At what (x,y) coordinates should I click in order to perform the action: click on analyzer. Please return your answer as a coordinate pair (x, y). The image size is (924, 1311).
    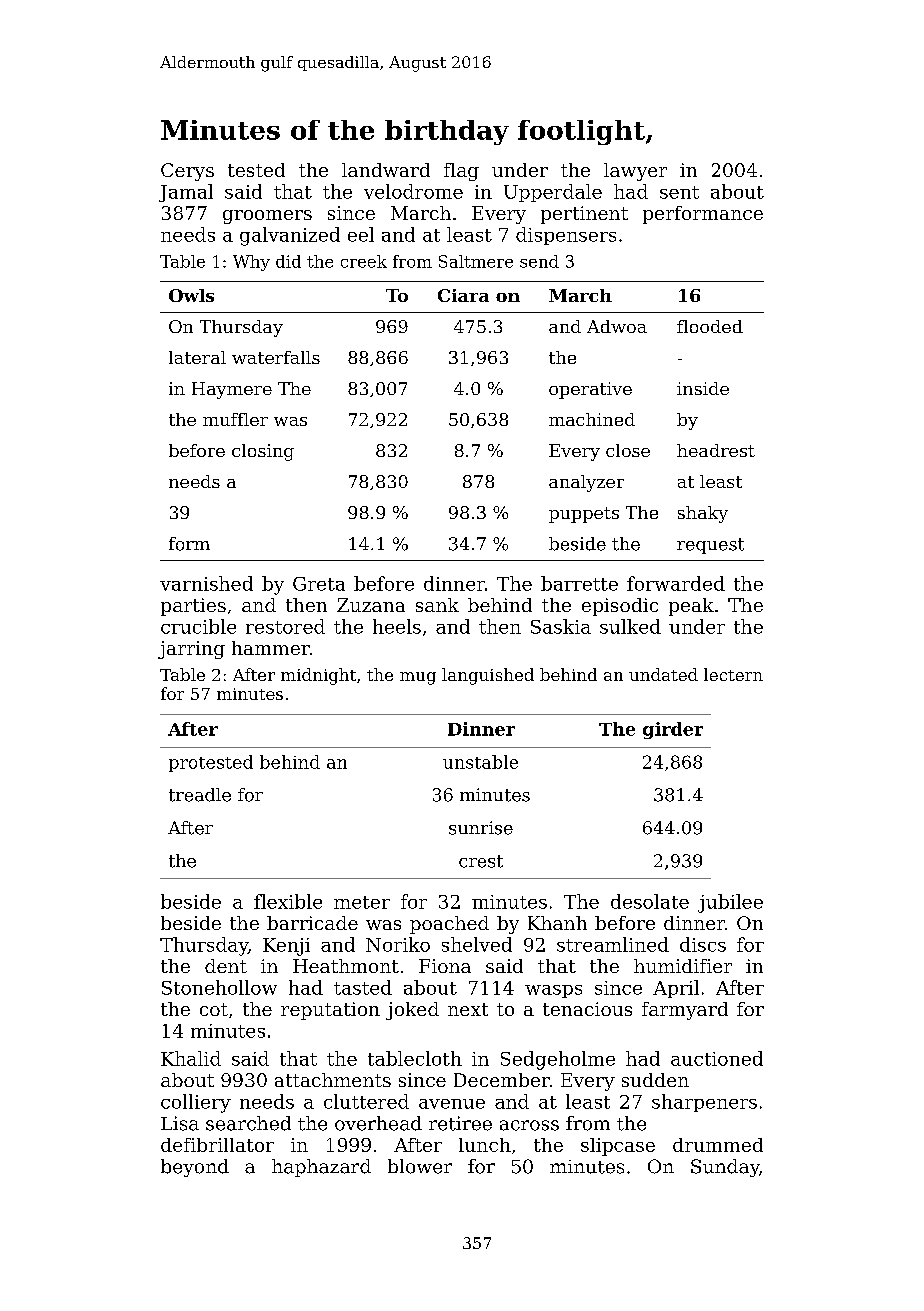
    Looking at the image, I should click on (586, 483).
